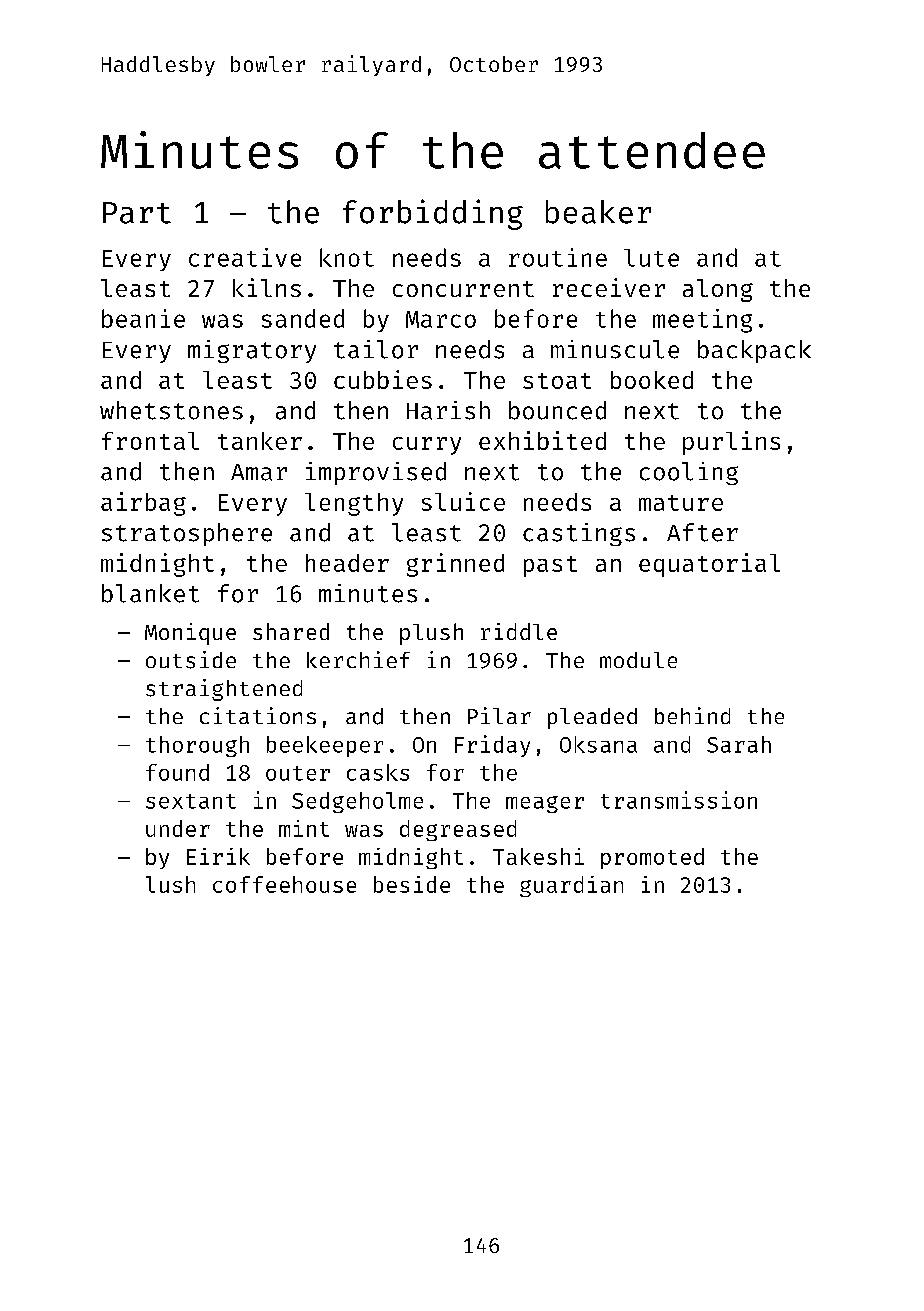  Describe the element at coordinates (651, 258) in the screenshot. I see `lute` at that location.
